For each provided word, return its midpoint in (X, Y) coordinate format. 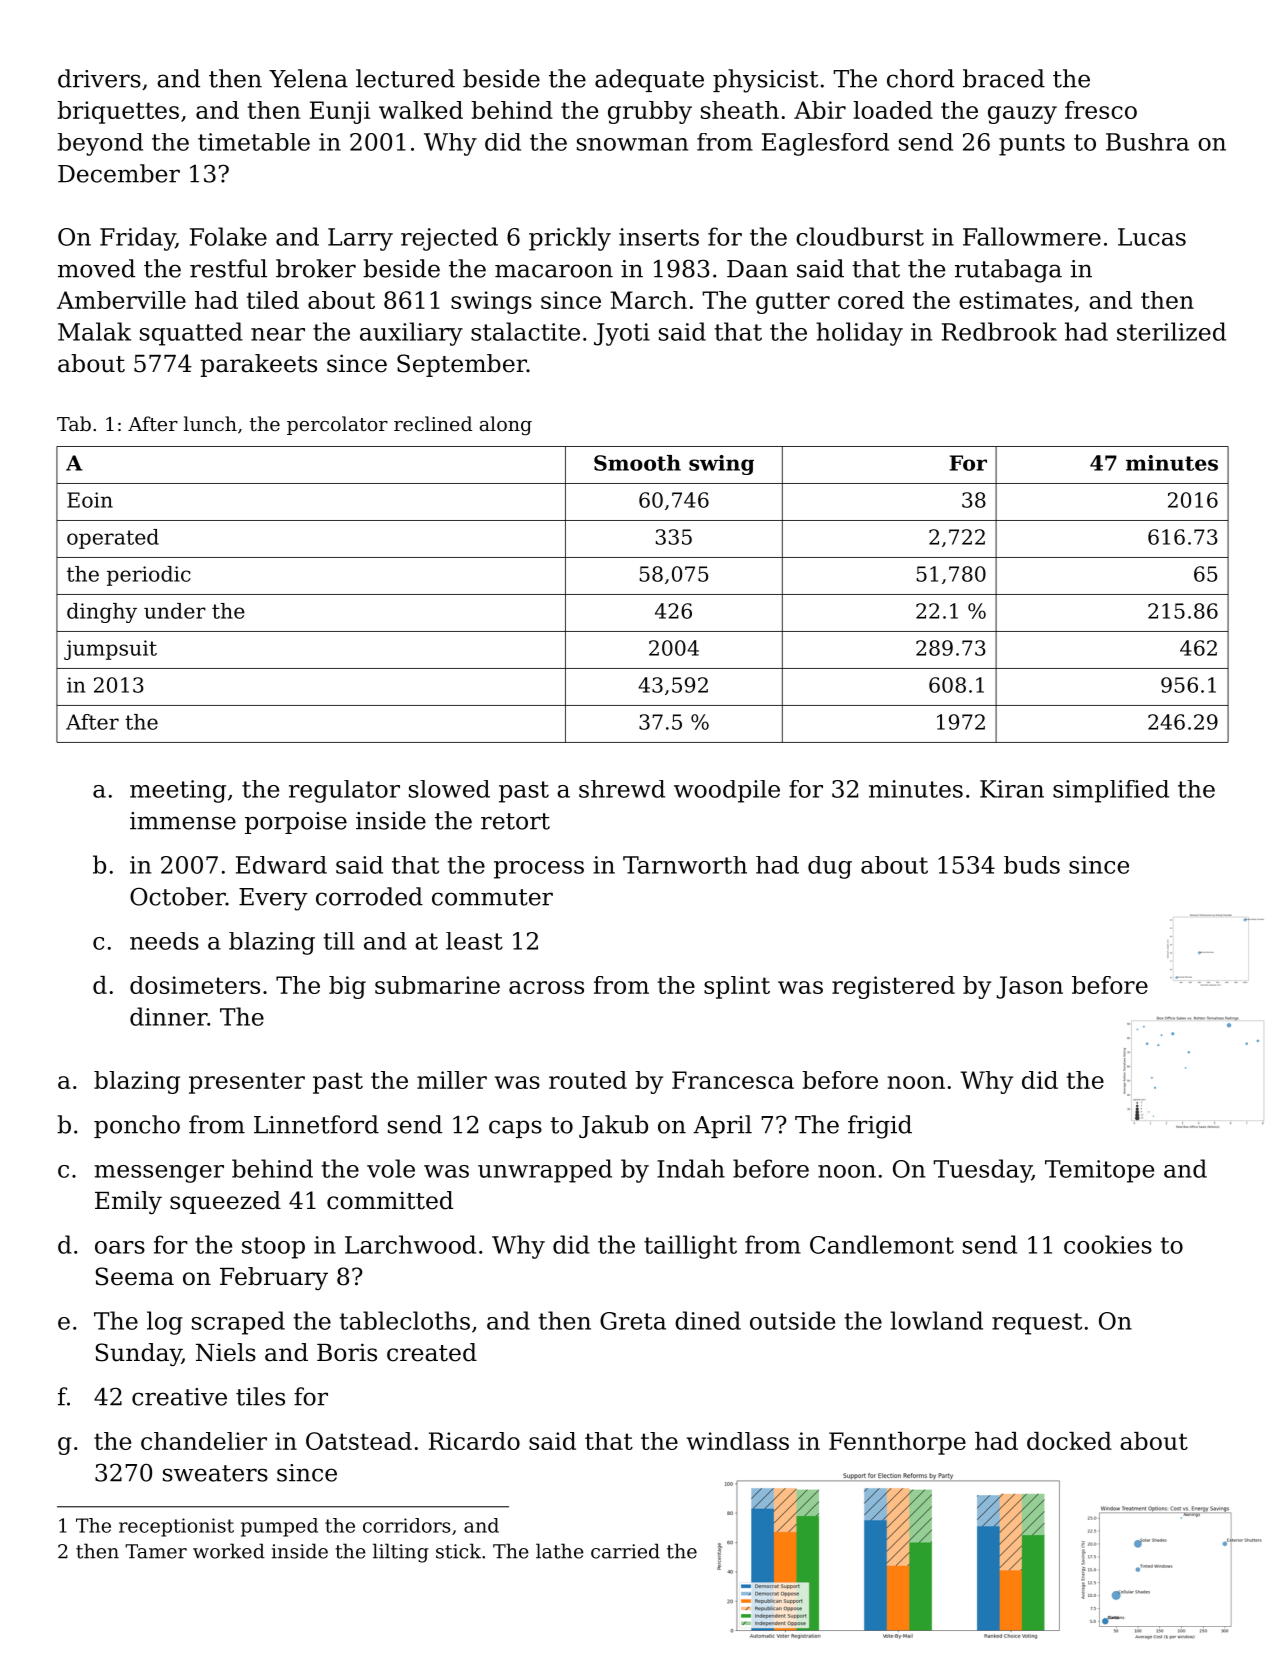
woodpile (727, 791)
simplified (1111, 791)
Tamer (156, 1551)
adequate (649, 80)
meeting (178, 791)
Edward (281, 865)
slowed (449, 789)
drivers (99, 78)
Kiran (1012, 789)
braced (1004, 78)
